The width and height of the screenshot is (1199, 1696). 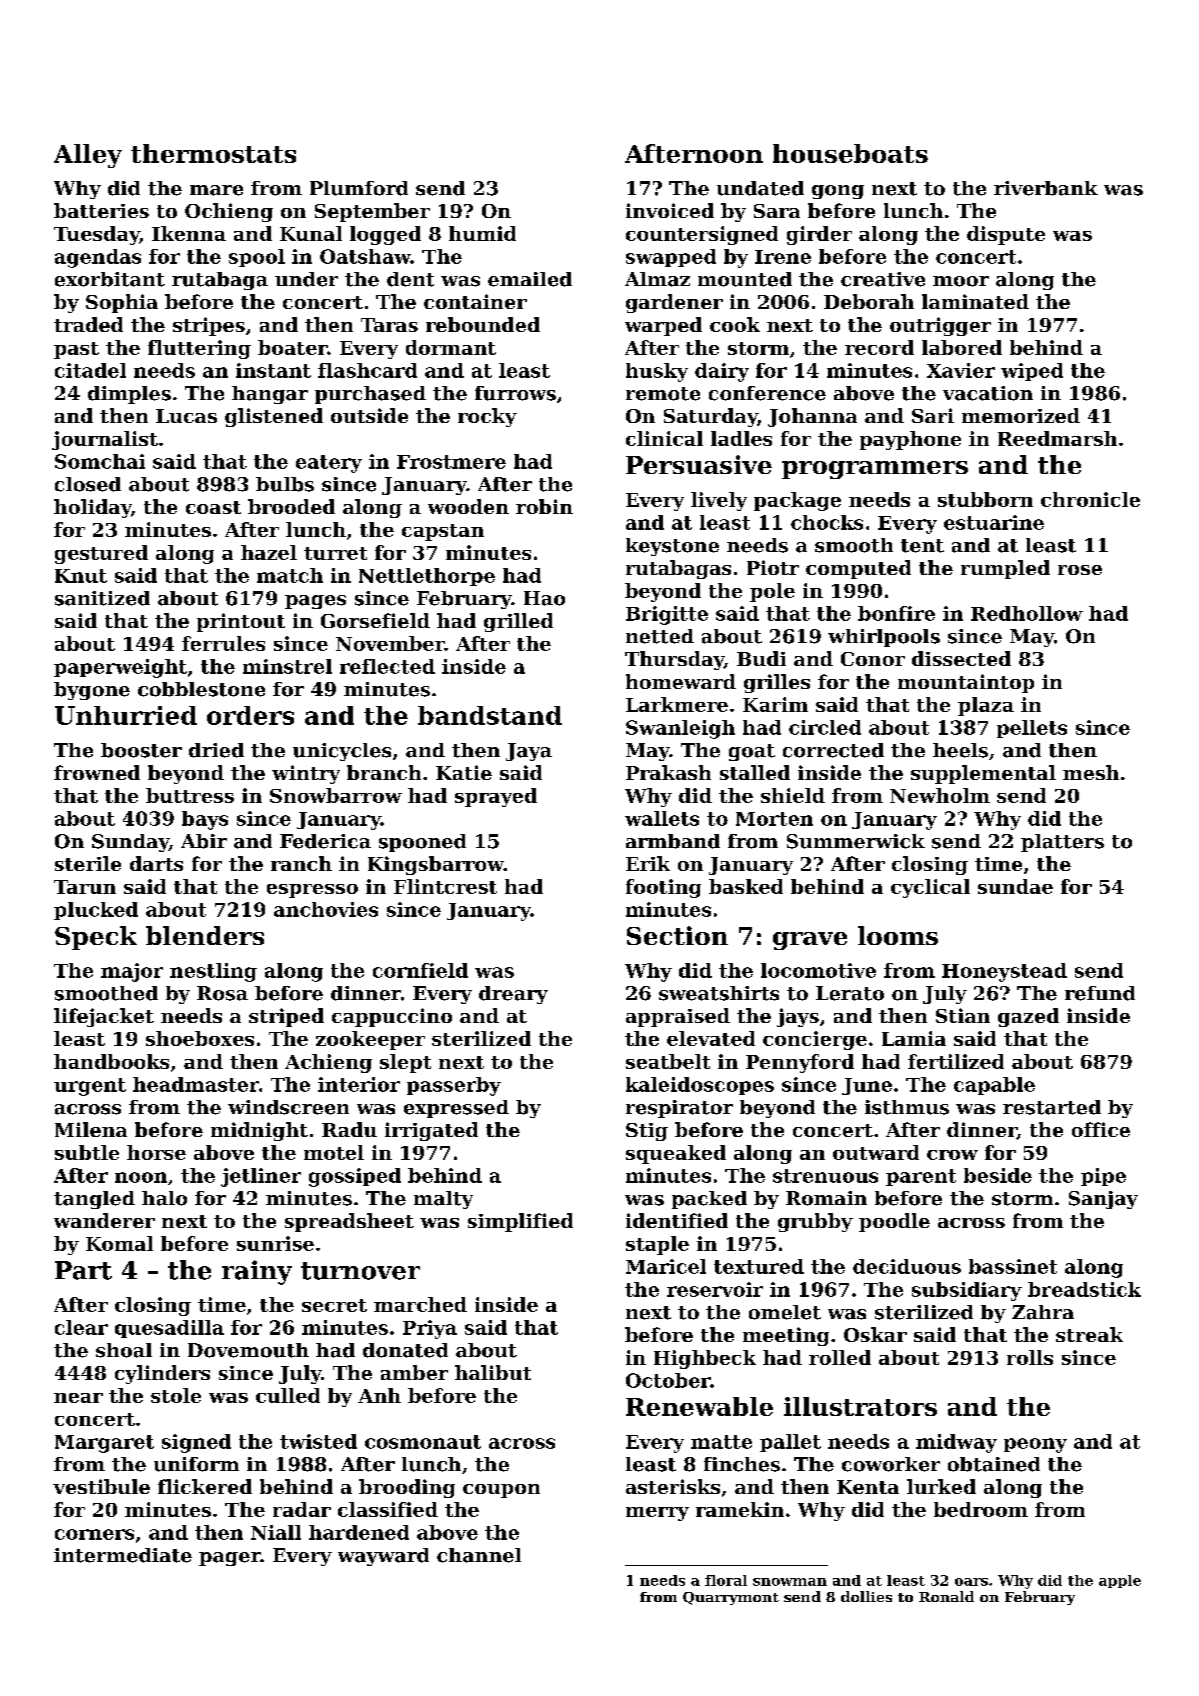 What do you see at coordinates (186, 416) in the screenshot?
I see `Lucas` at bounding box center [186, 416].
